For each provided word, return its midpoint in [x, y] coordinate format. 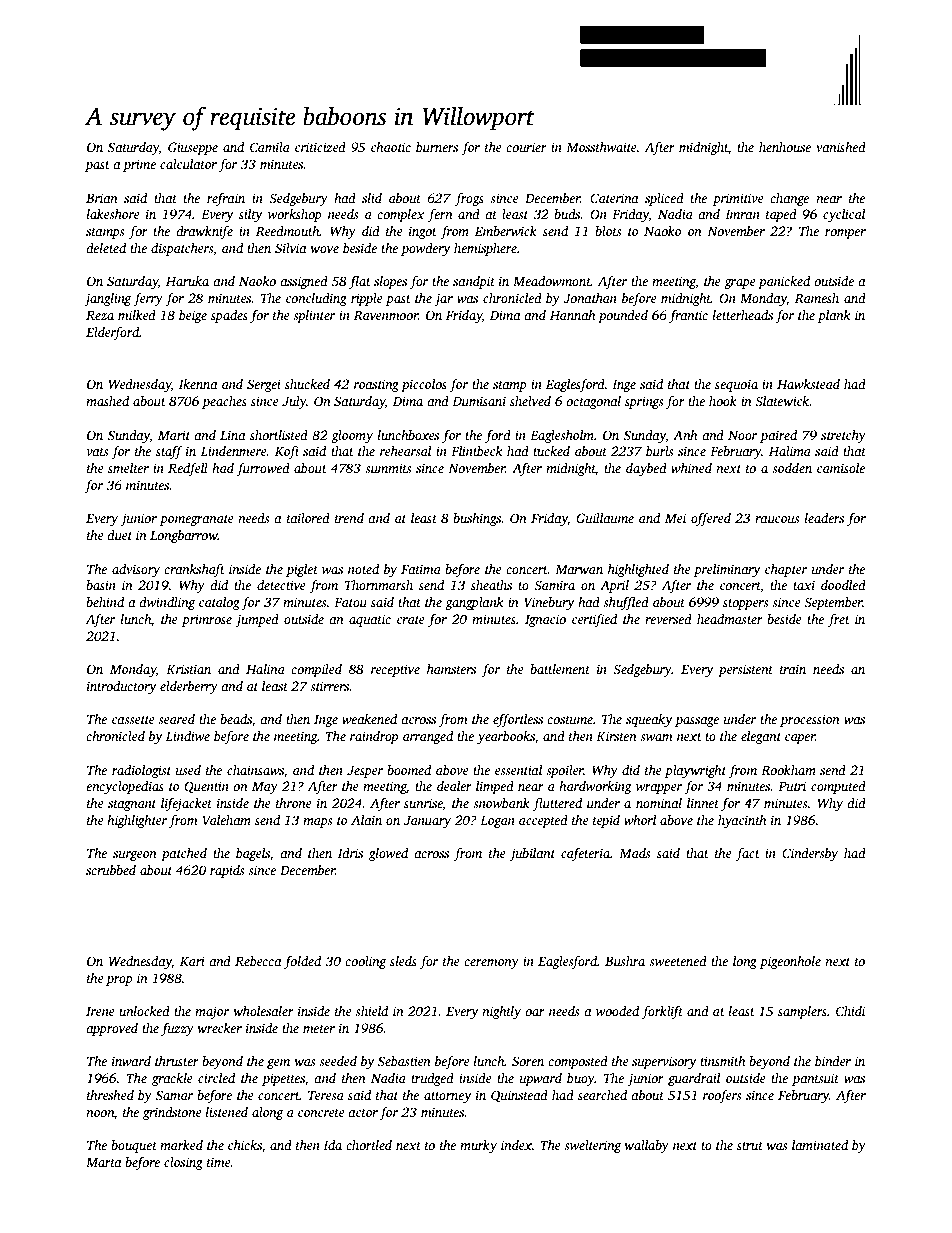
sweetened [678, 961]
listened [227, 1112]
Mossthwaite [601, 147]
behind [105, 602]
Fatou [350, 602]
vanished [841, 147]
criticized [320, 147]
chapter [786, 570]
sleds [403, 961]
